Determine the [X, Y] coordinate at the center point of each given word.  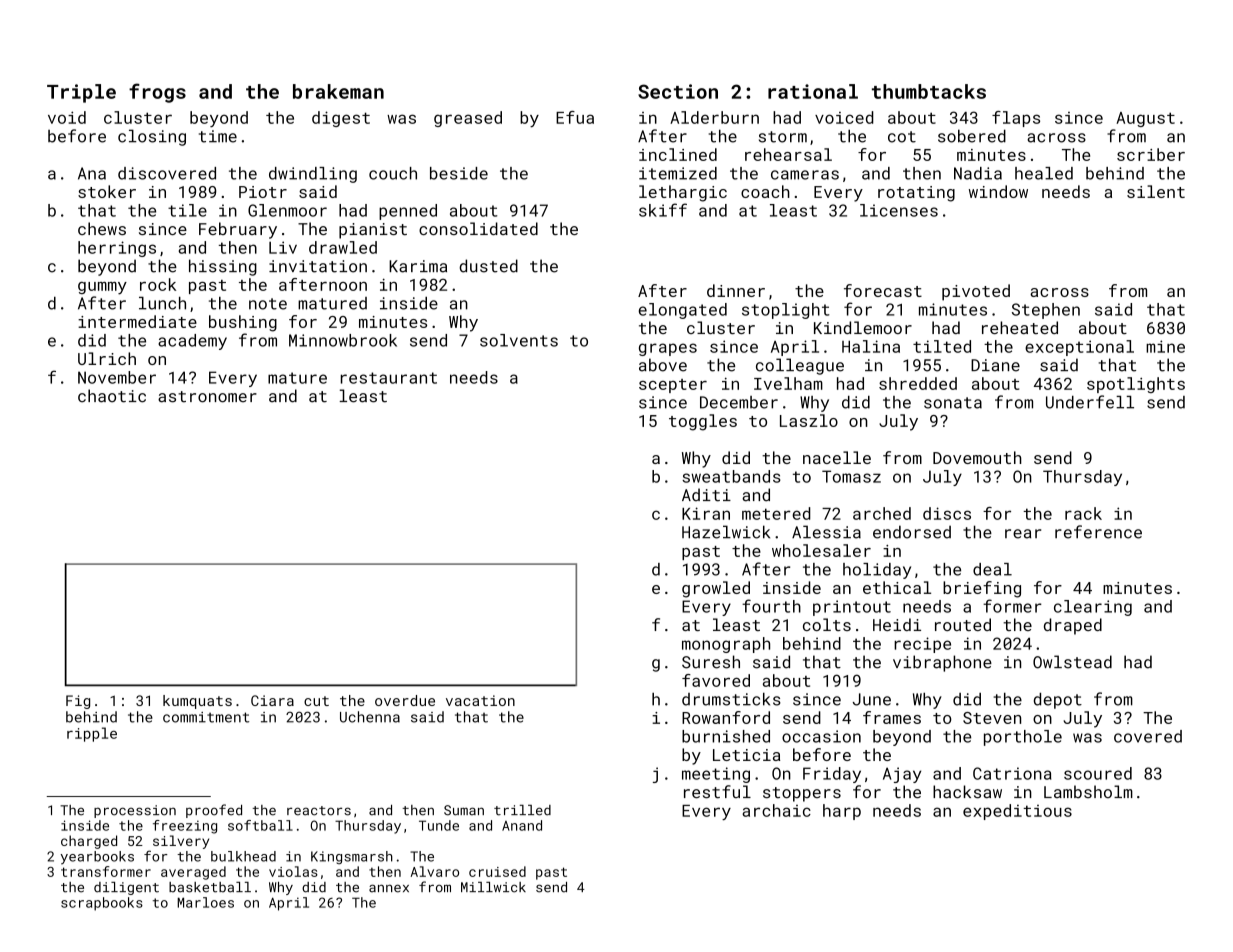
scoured [1098, 773]
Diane [995, 365]
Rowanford [726, 717]
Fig [78, 702]
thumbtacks [929, 91]
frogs [157, 93]
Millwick [493, 887]
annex [389, 888]
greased [468, 119]
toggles [703, 422]
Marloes [205, 902]
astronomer [207, 397]
